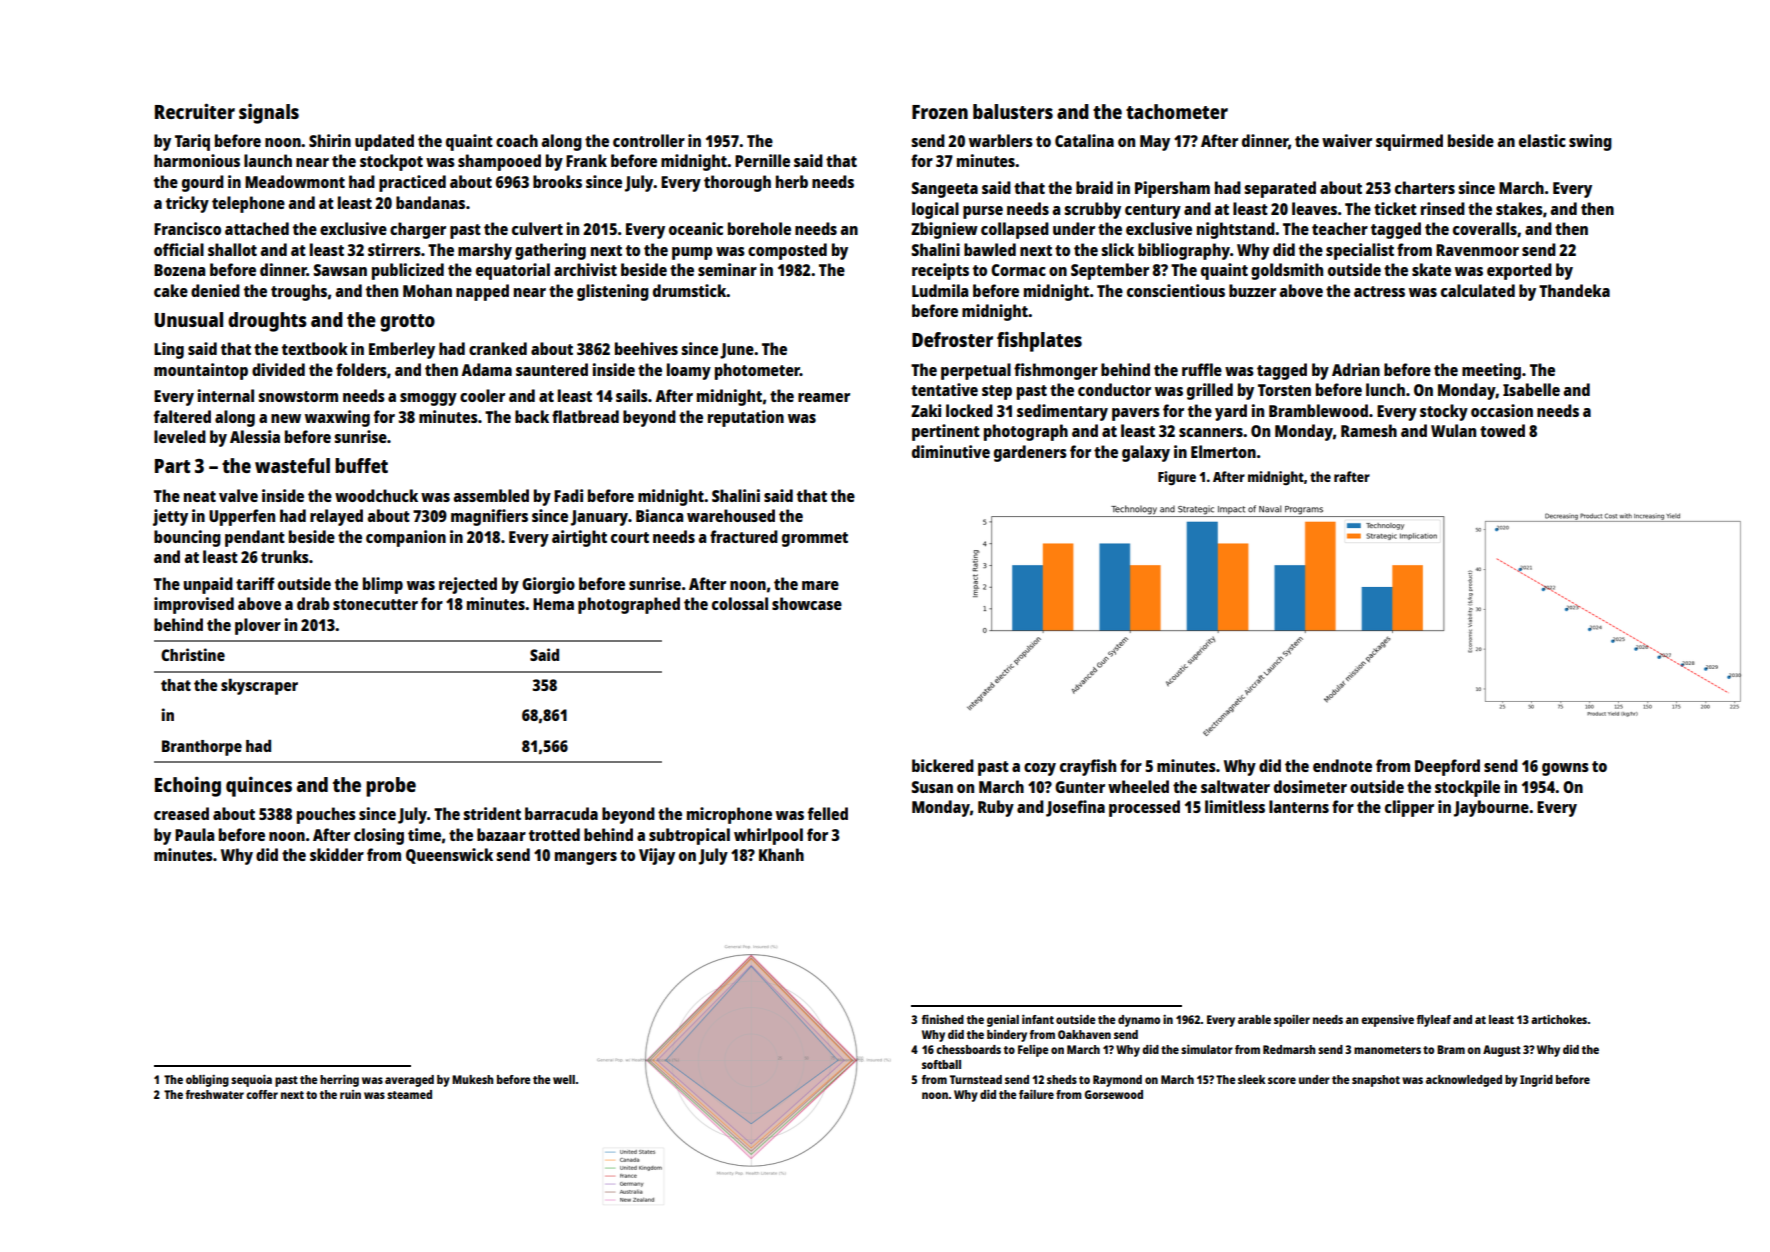 The width and height of the screenshot is (1770, 1252). I want to click on well, so click(564, 1079).
